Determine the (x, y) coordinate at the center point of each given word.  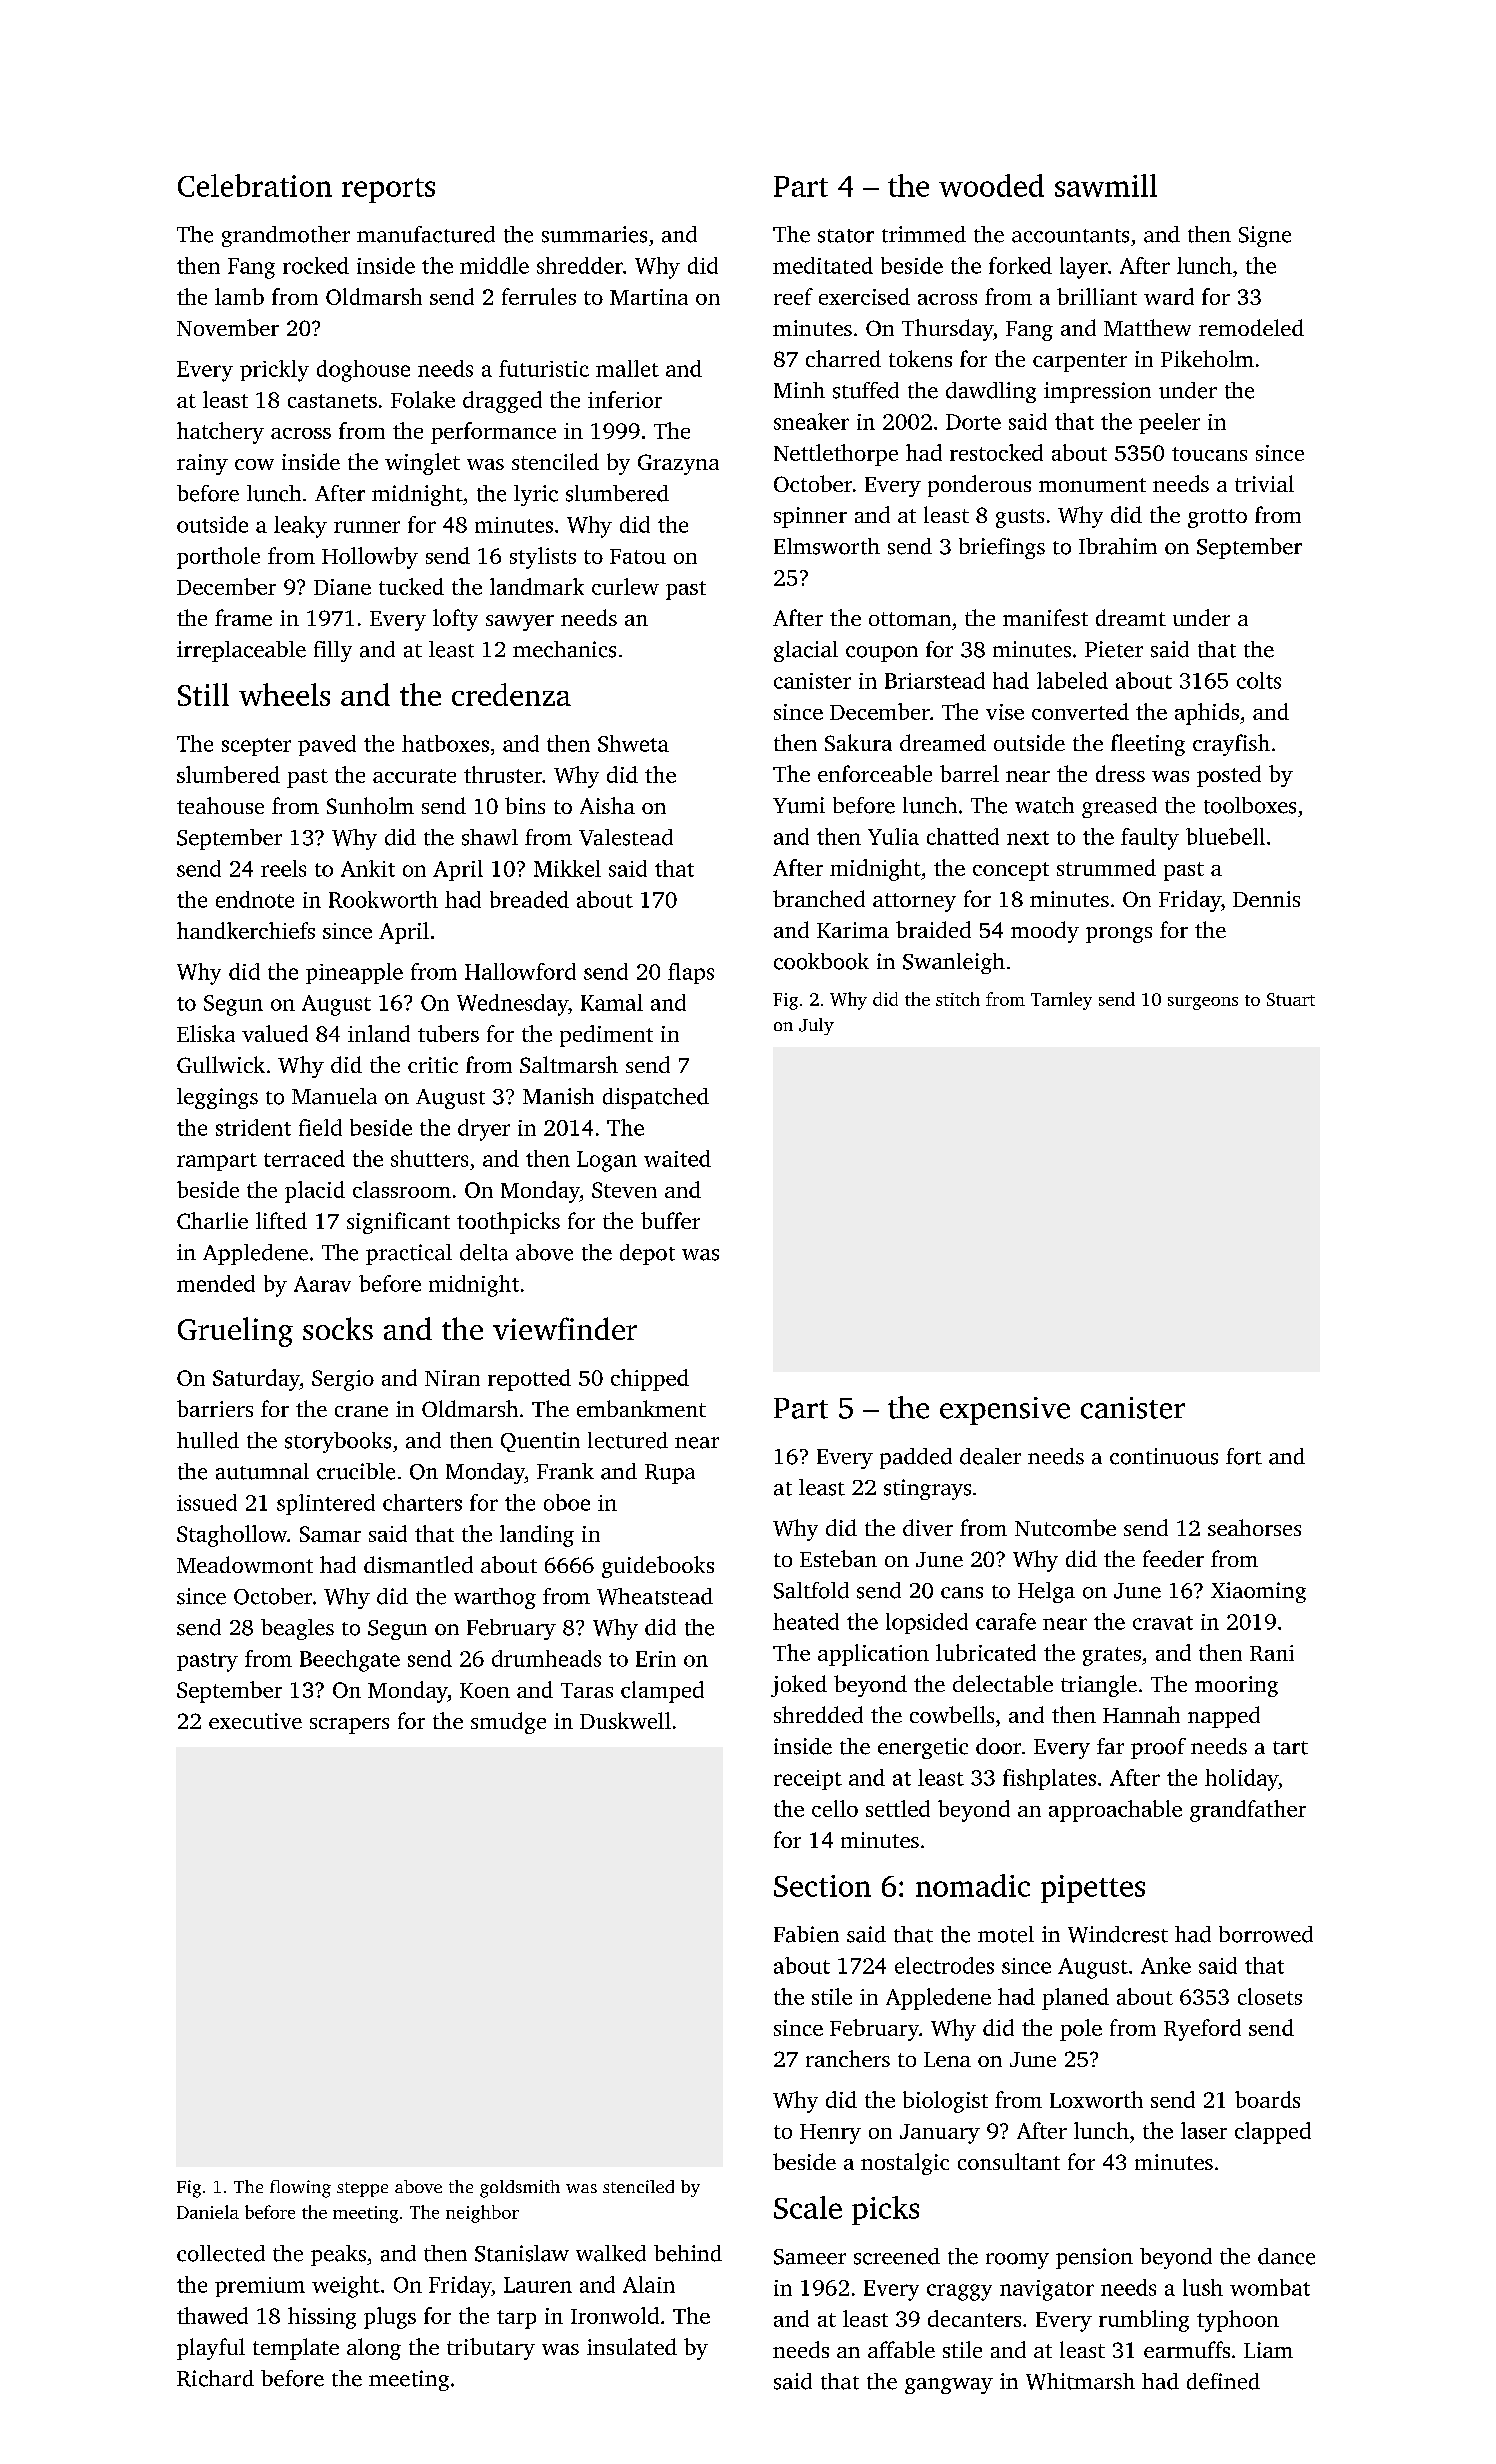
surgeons (1203, 1003)
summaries (594, 234)
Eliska (206, 1033)
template (296, 2349)
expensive (1005, 1411)
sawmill (1106, 185)
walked (611, 2253)
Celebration (255, 185)
